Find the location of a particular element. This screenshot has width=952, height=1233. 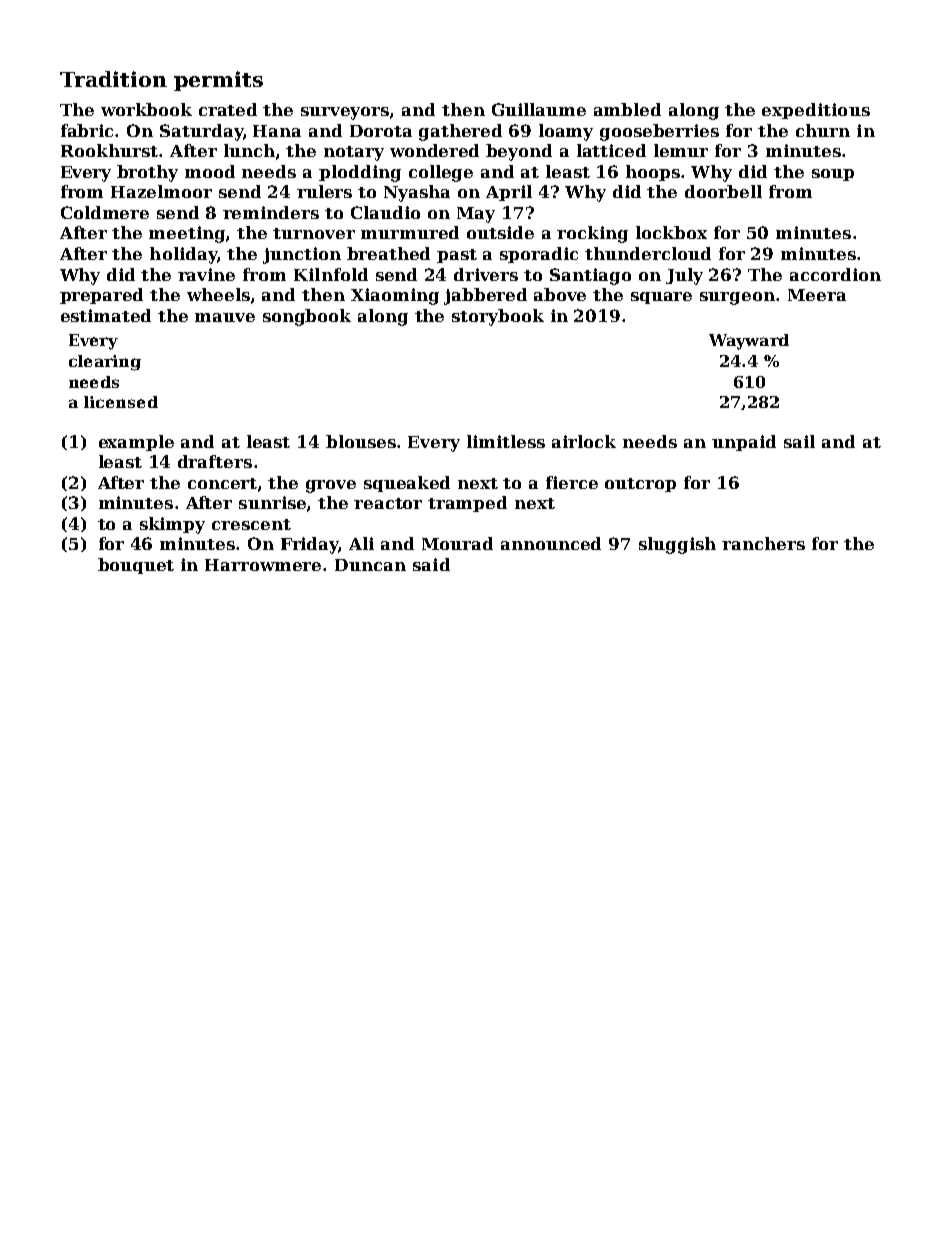

gathered is located at coordinates (460, 132).
